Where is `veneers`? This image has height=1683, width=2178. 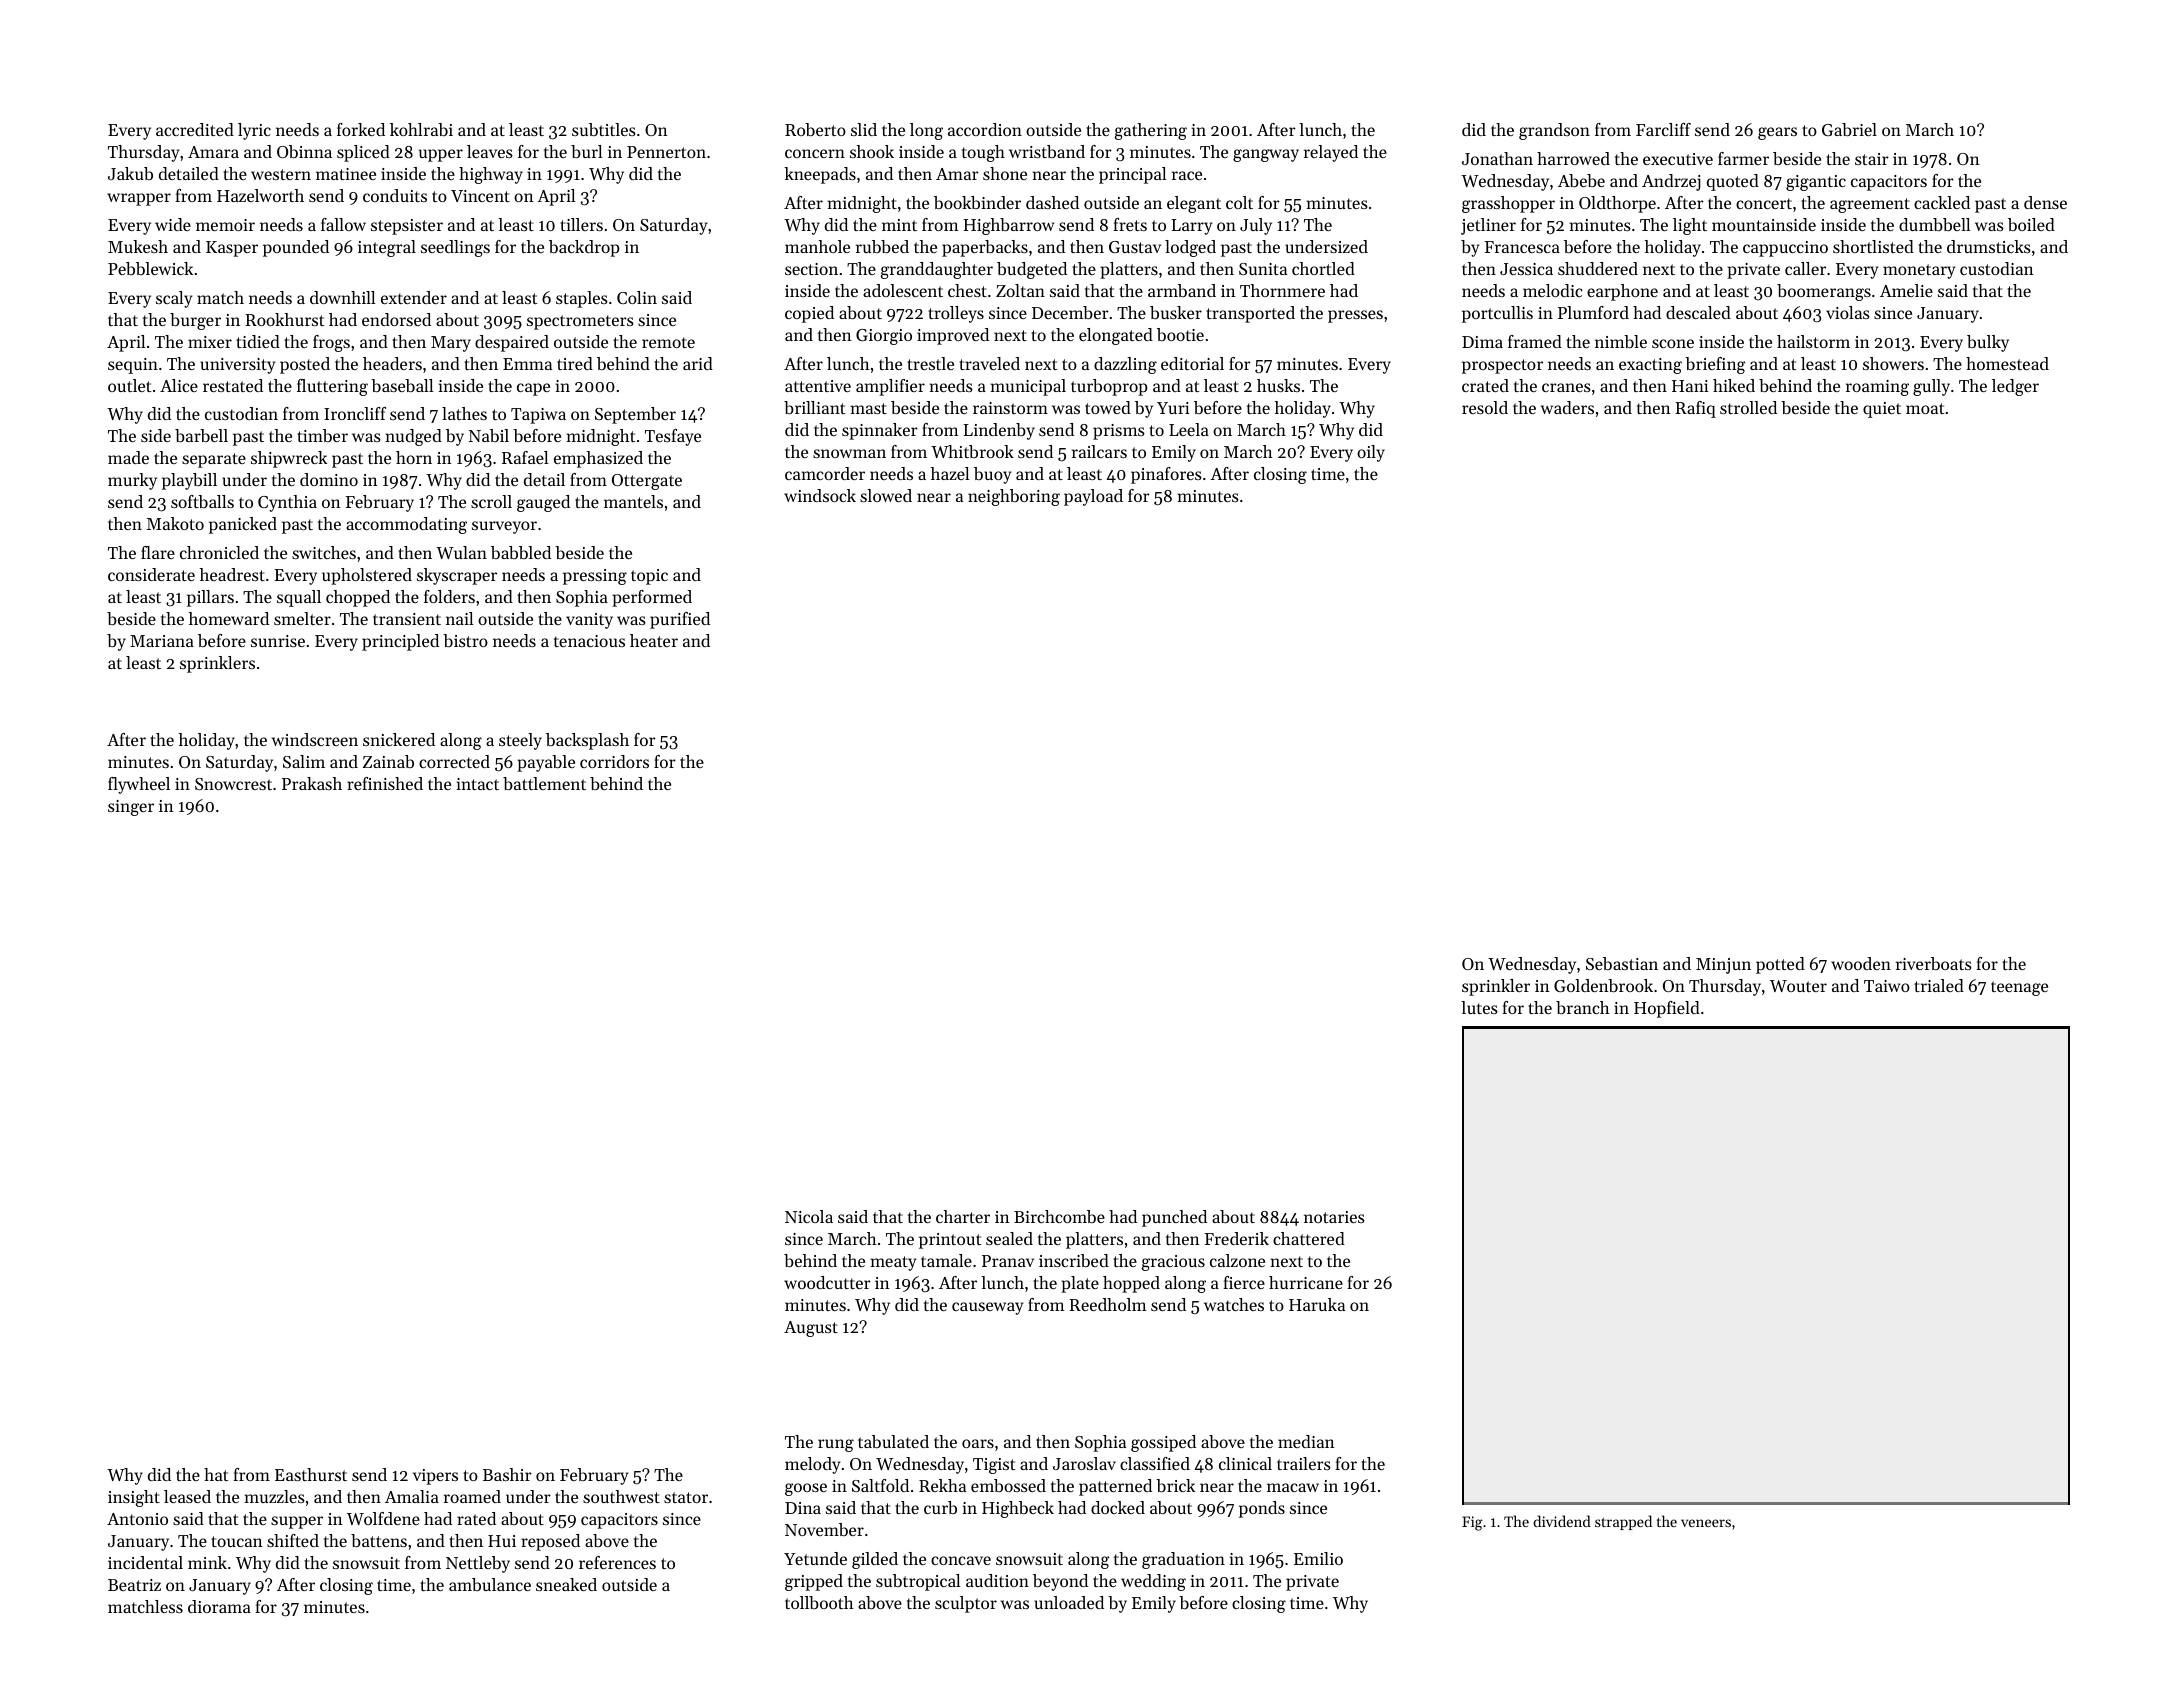 veneers is located at coordinates (1706, 1523).
